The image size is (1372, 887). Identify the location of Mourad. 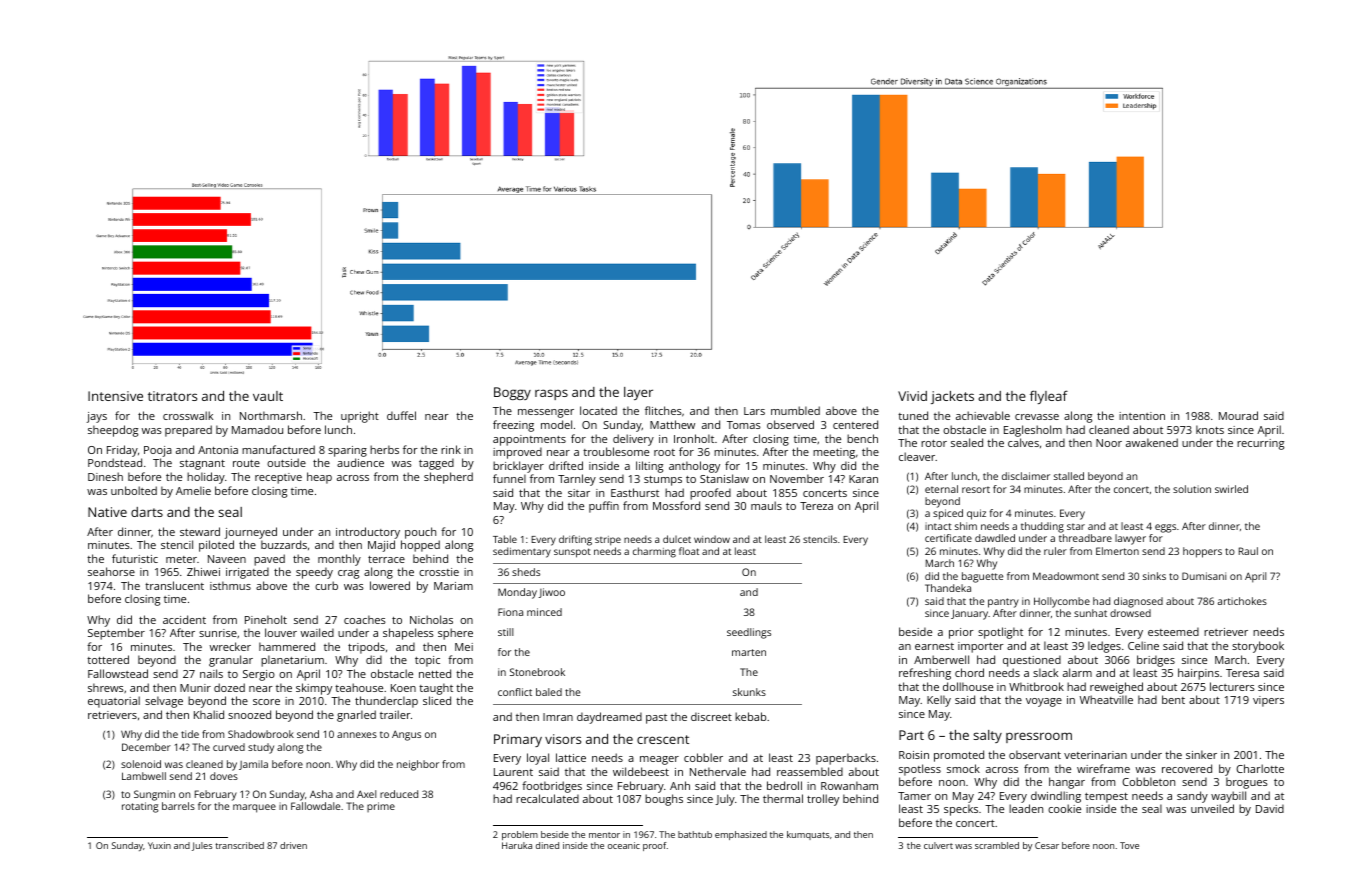
(1238, 415).
